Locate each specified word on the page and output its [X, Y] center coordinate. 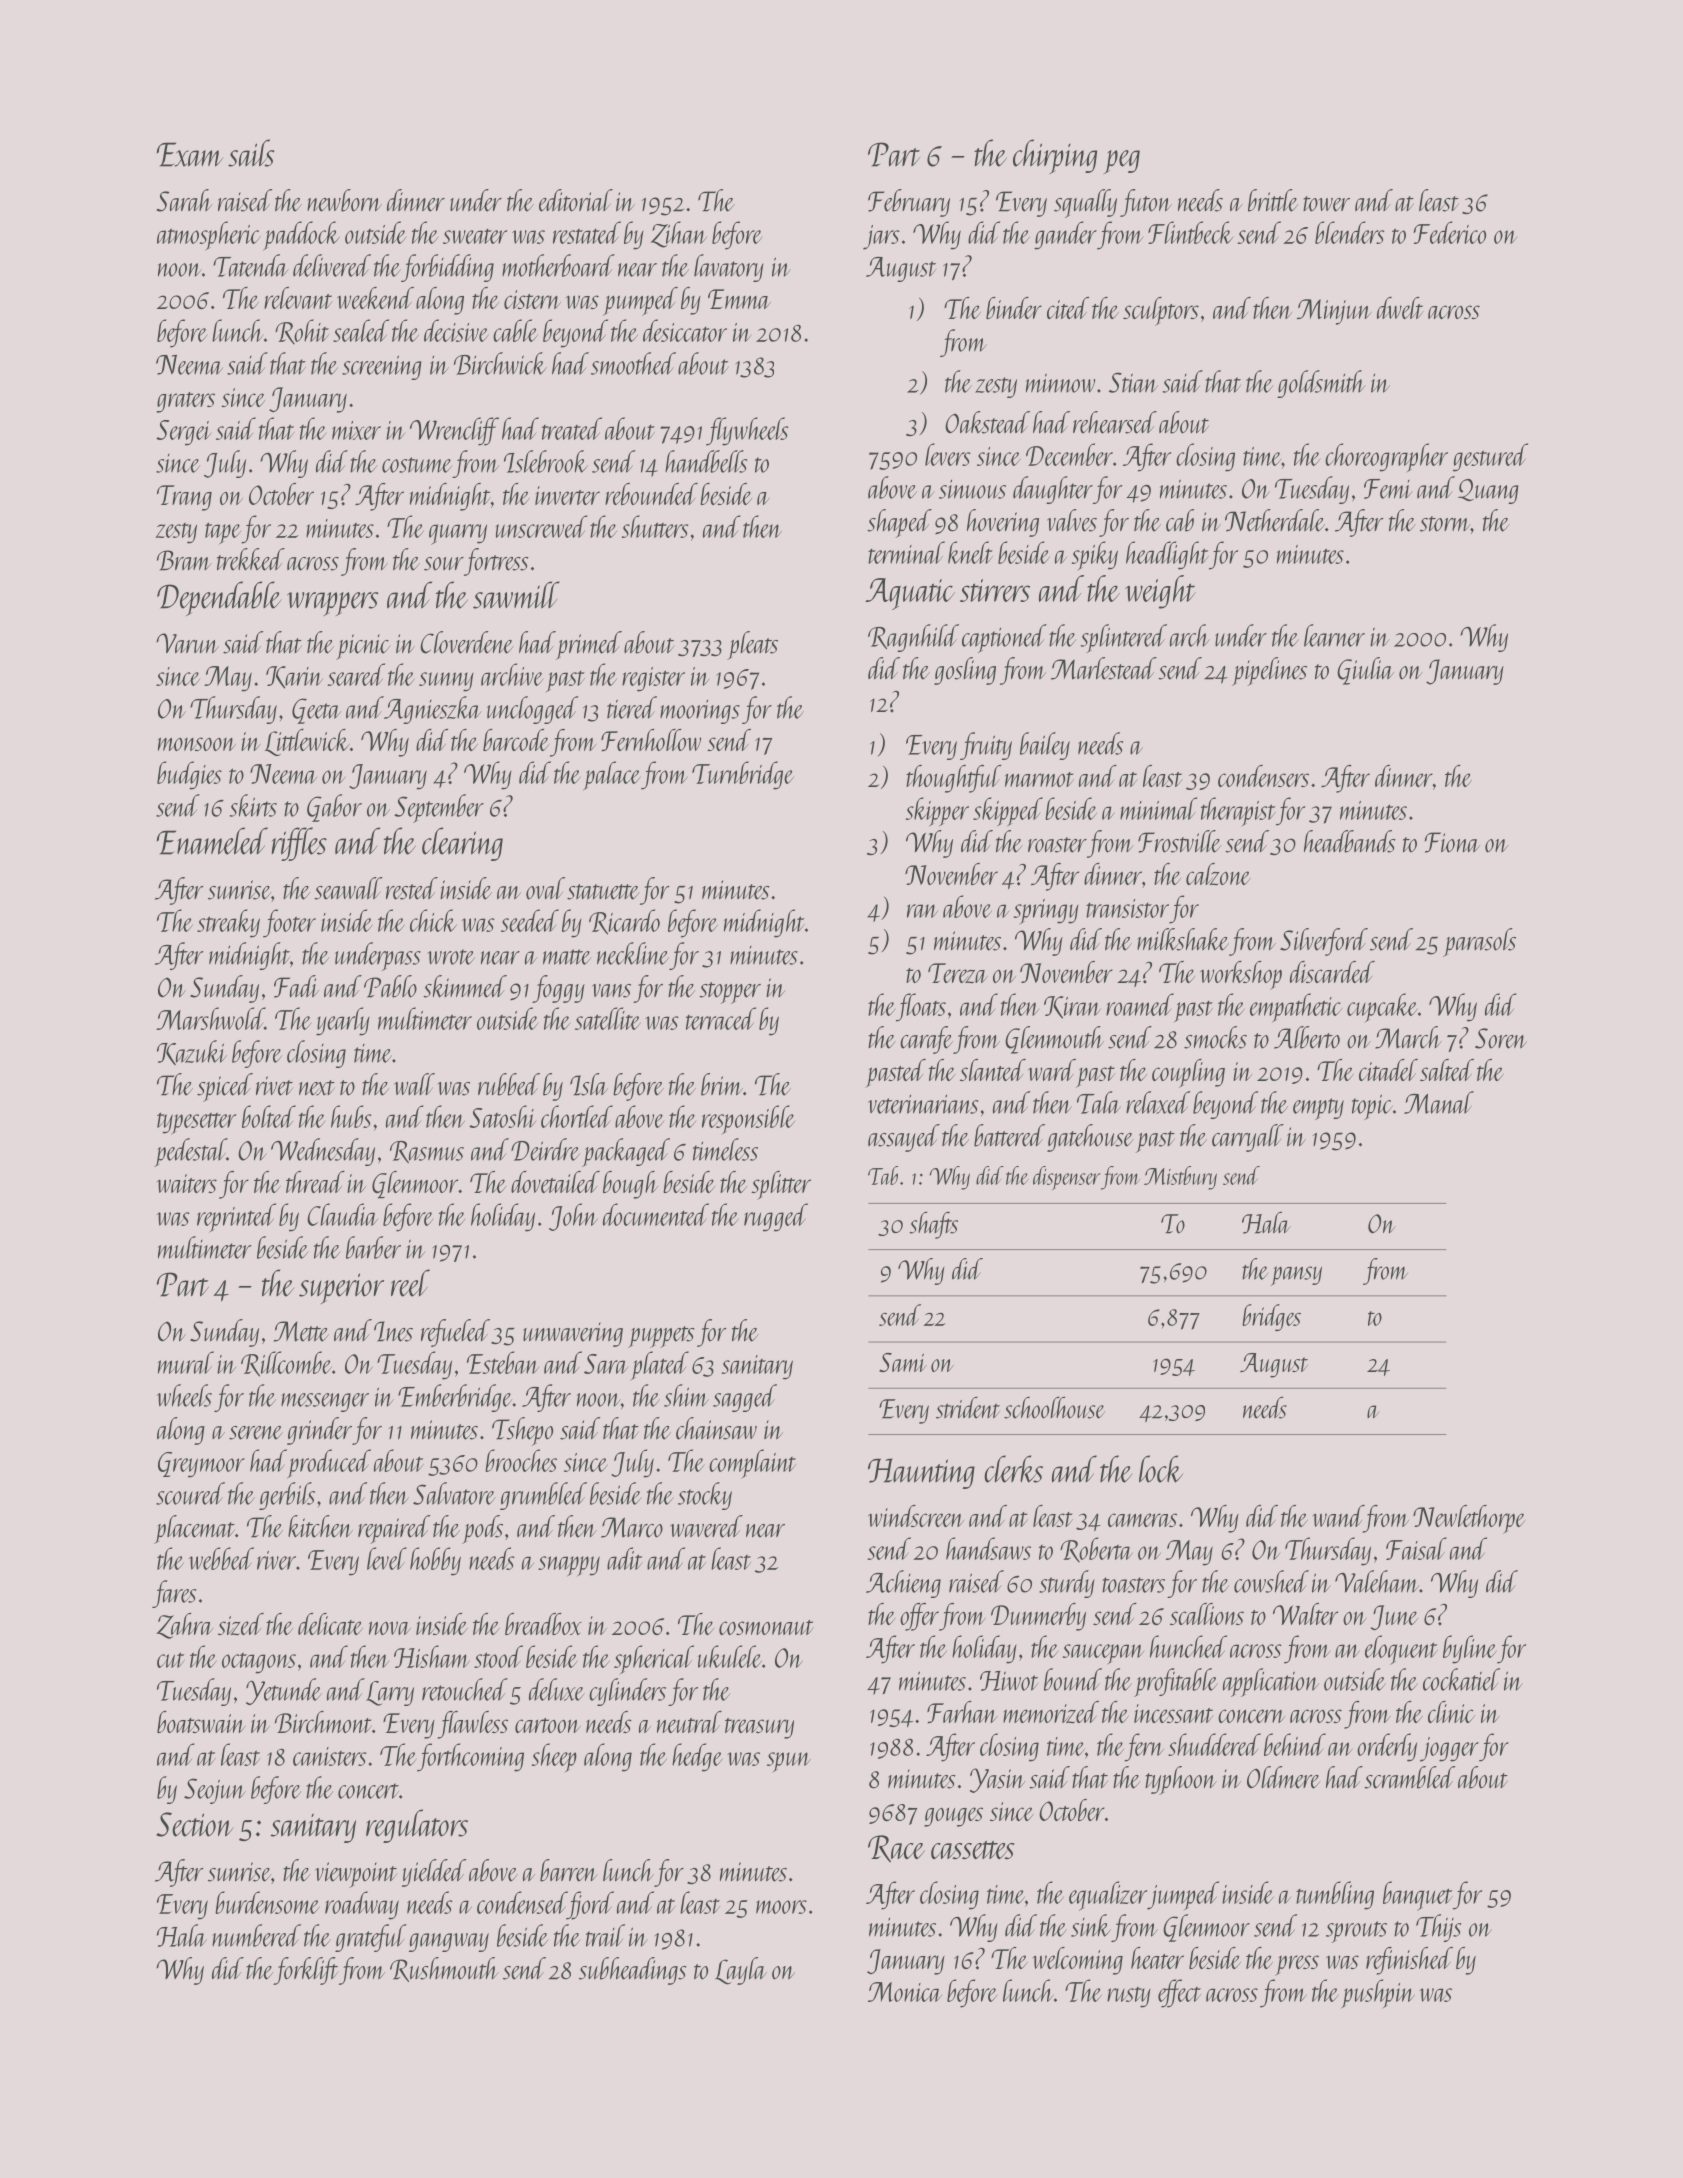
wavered [706, 1526]
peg [1122, 162]
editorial [576, 200]
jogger [1449, 1749]
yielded [434, 1873]
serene [256, 1433]
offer [919, 1617]
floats [921, 1007]
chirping [1055, 156]
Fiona [1452, 842]
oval [545, 888]
